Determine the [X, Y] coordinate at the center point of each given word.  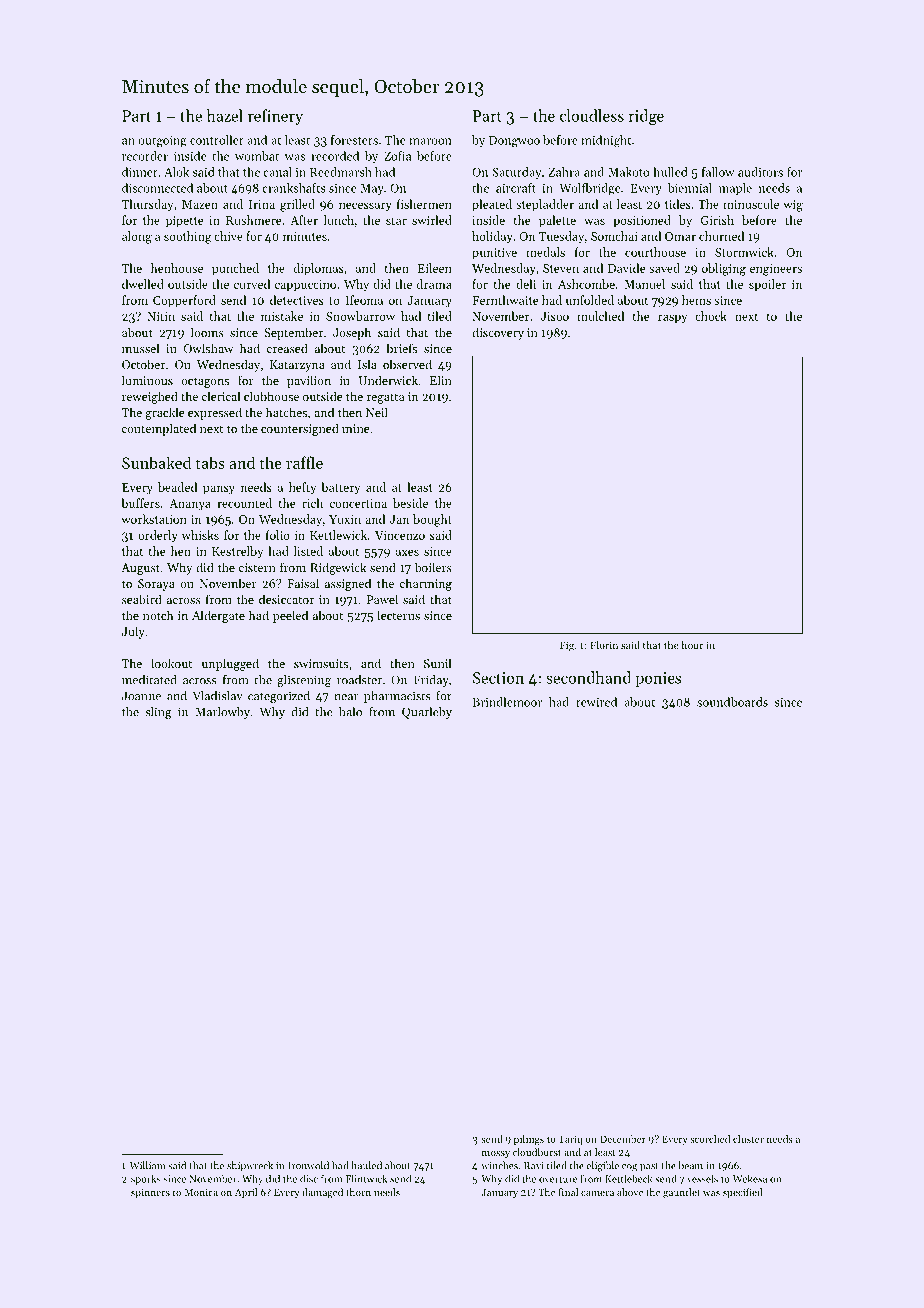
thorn [358, 1192]
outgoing [162, 142]
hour [692, 645]
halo [350, 712]
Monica [201, 1192]
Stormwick [744, 252]
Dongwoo [514, 142]
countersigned [300, 429]
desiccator [286, 599]
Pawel [382, 599]
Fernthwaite [505, 300]
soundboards [732, 702]
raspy [672, 319]
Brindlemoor [507, 702]
